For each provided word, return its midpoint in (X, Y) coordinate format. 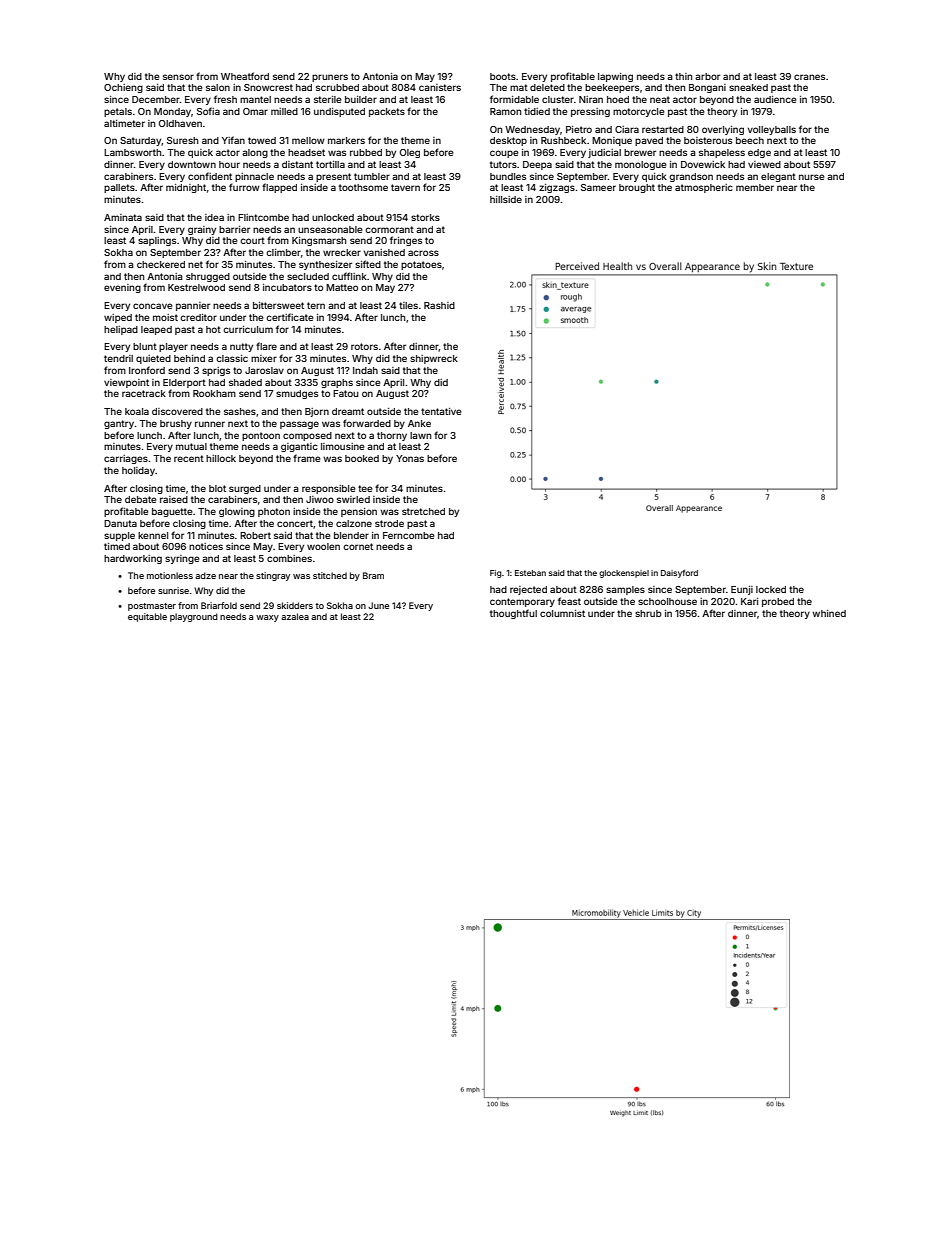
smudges (297, 394)
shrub (648, 613)
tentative (441, 411)
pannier (193, 306)
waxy (267, 618)
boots (503, 76)
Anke (419, 423)
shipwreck (434, 359)
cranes (809, 77)
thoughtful (513, 614)
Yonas (410, 458)
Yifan (233, 140)
